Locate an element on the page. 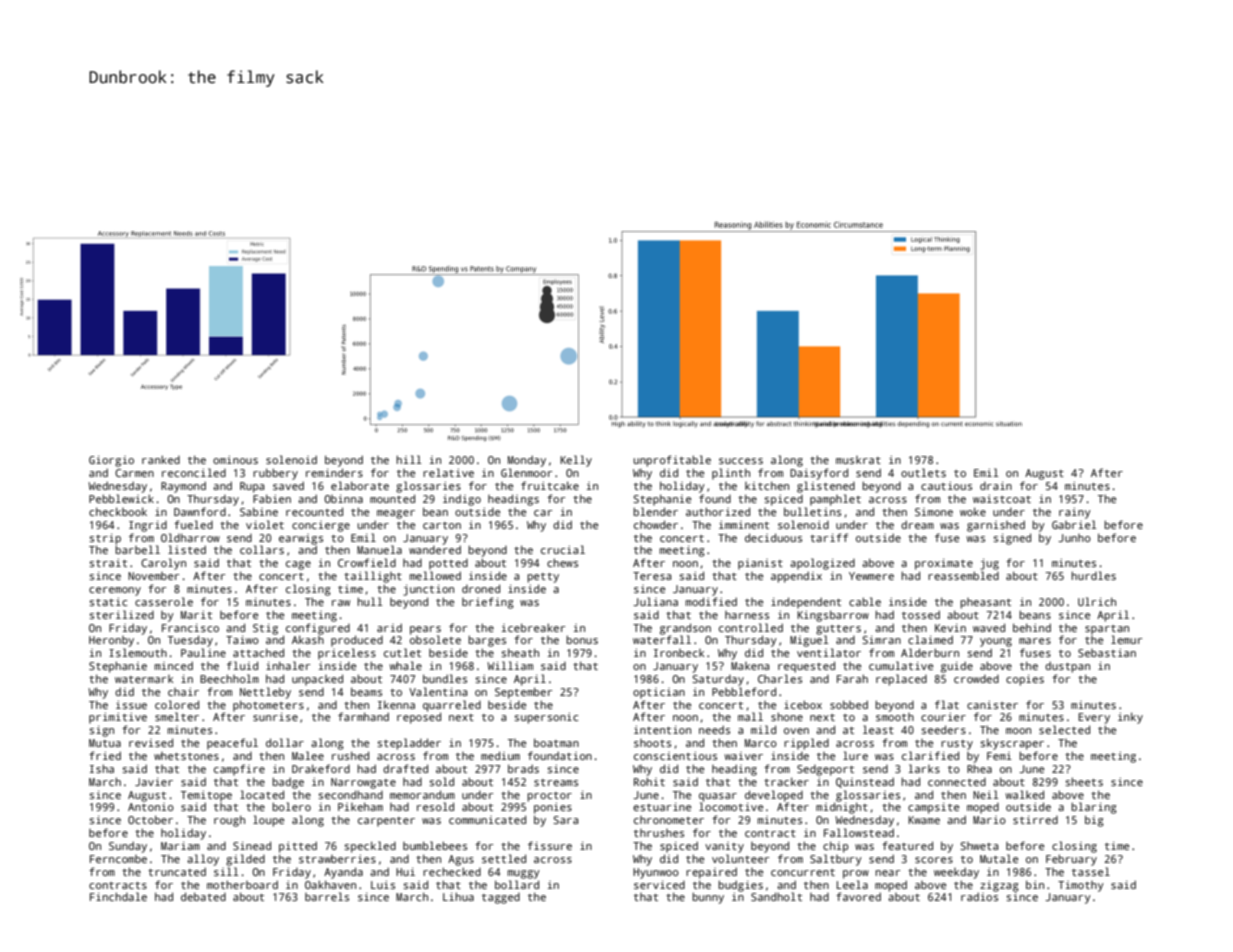  bonus is located at coordinates (582, 639).
